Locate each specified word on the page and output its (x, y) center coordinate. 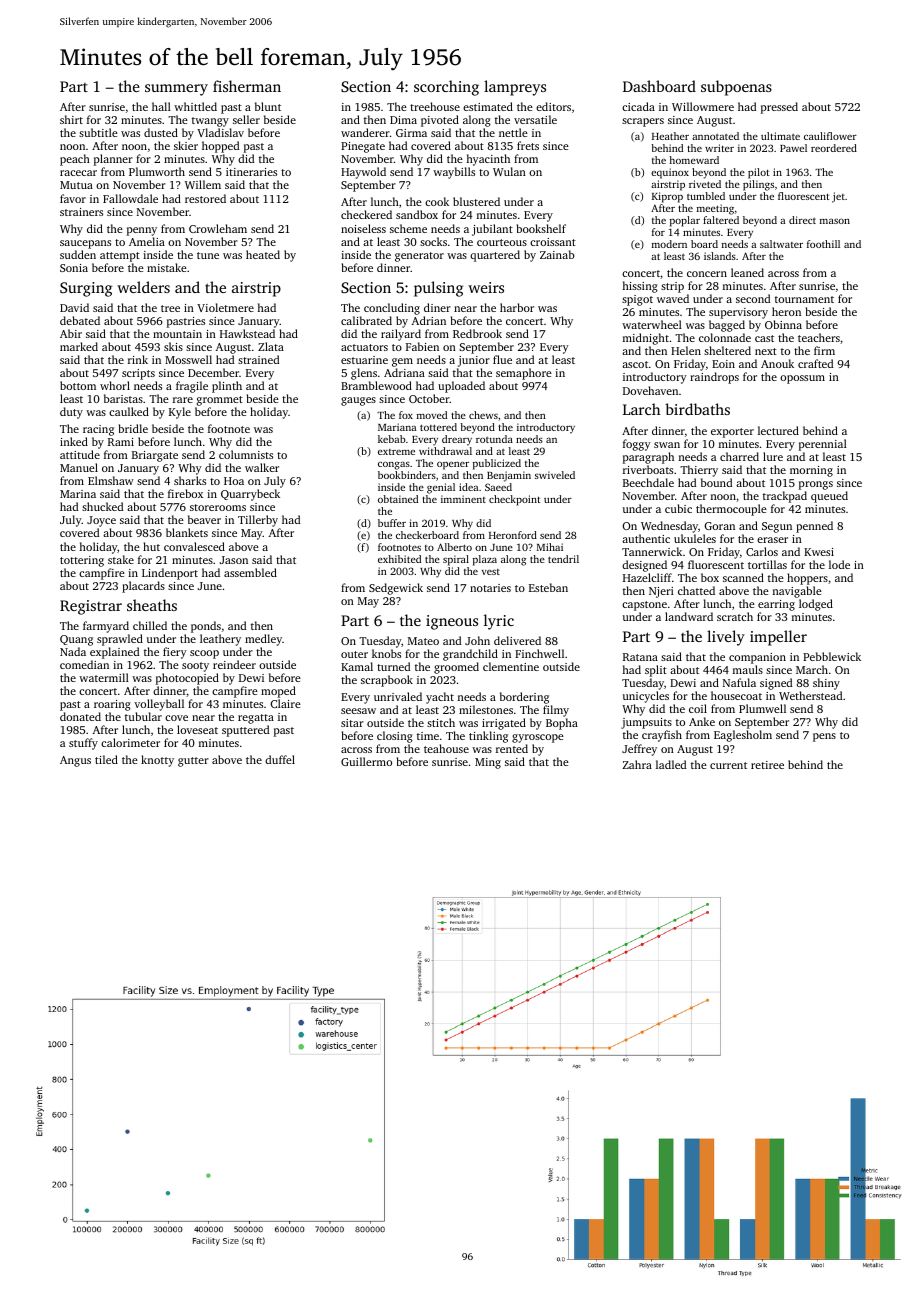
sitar (352, 723)
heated (263, 254)
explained (114, 653)
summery (176, 90)
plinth (227, 387)
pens (824, 737)
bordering (524, 698)
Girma (411, 133)
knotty (157, 761)
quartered (495, 256)
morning (811, 471)
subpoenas (736, 88)
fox (406, 415)
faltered (721, 220)
